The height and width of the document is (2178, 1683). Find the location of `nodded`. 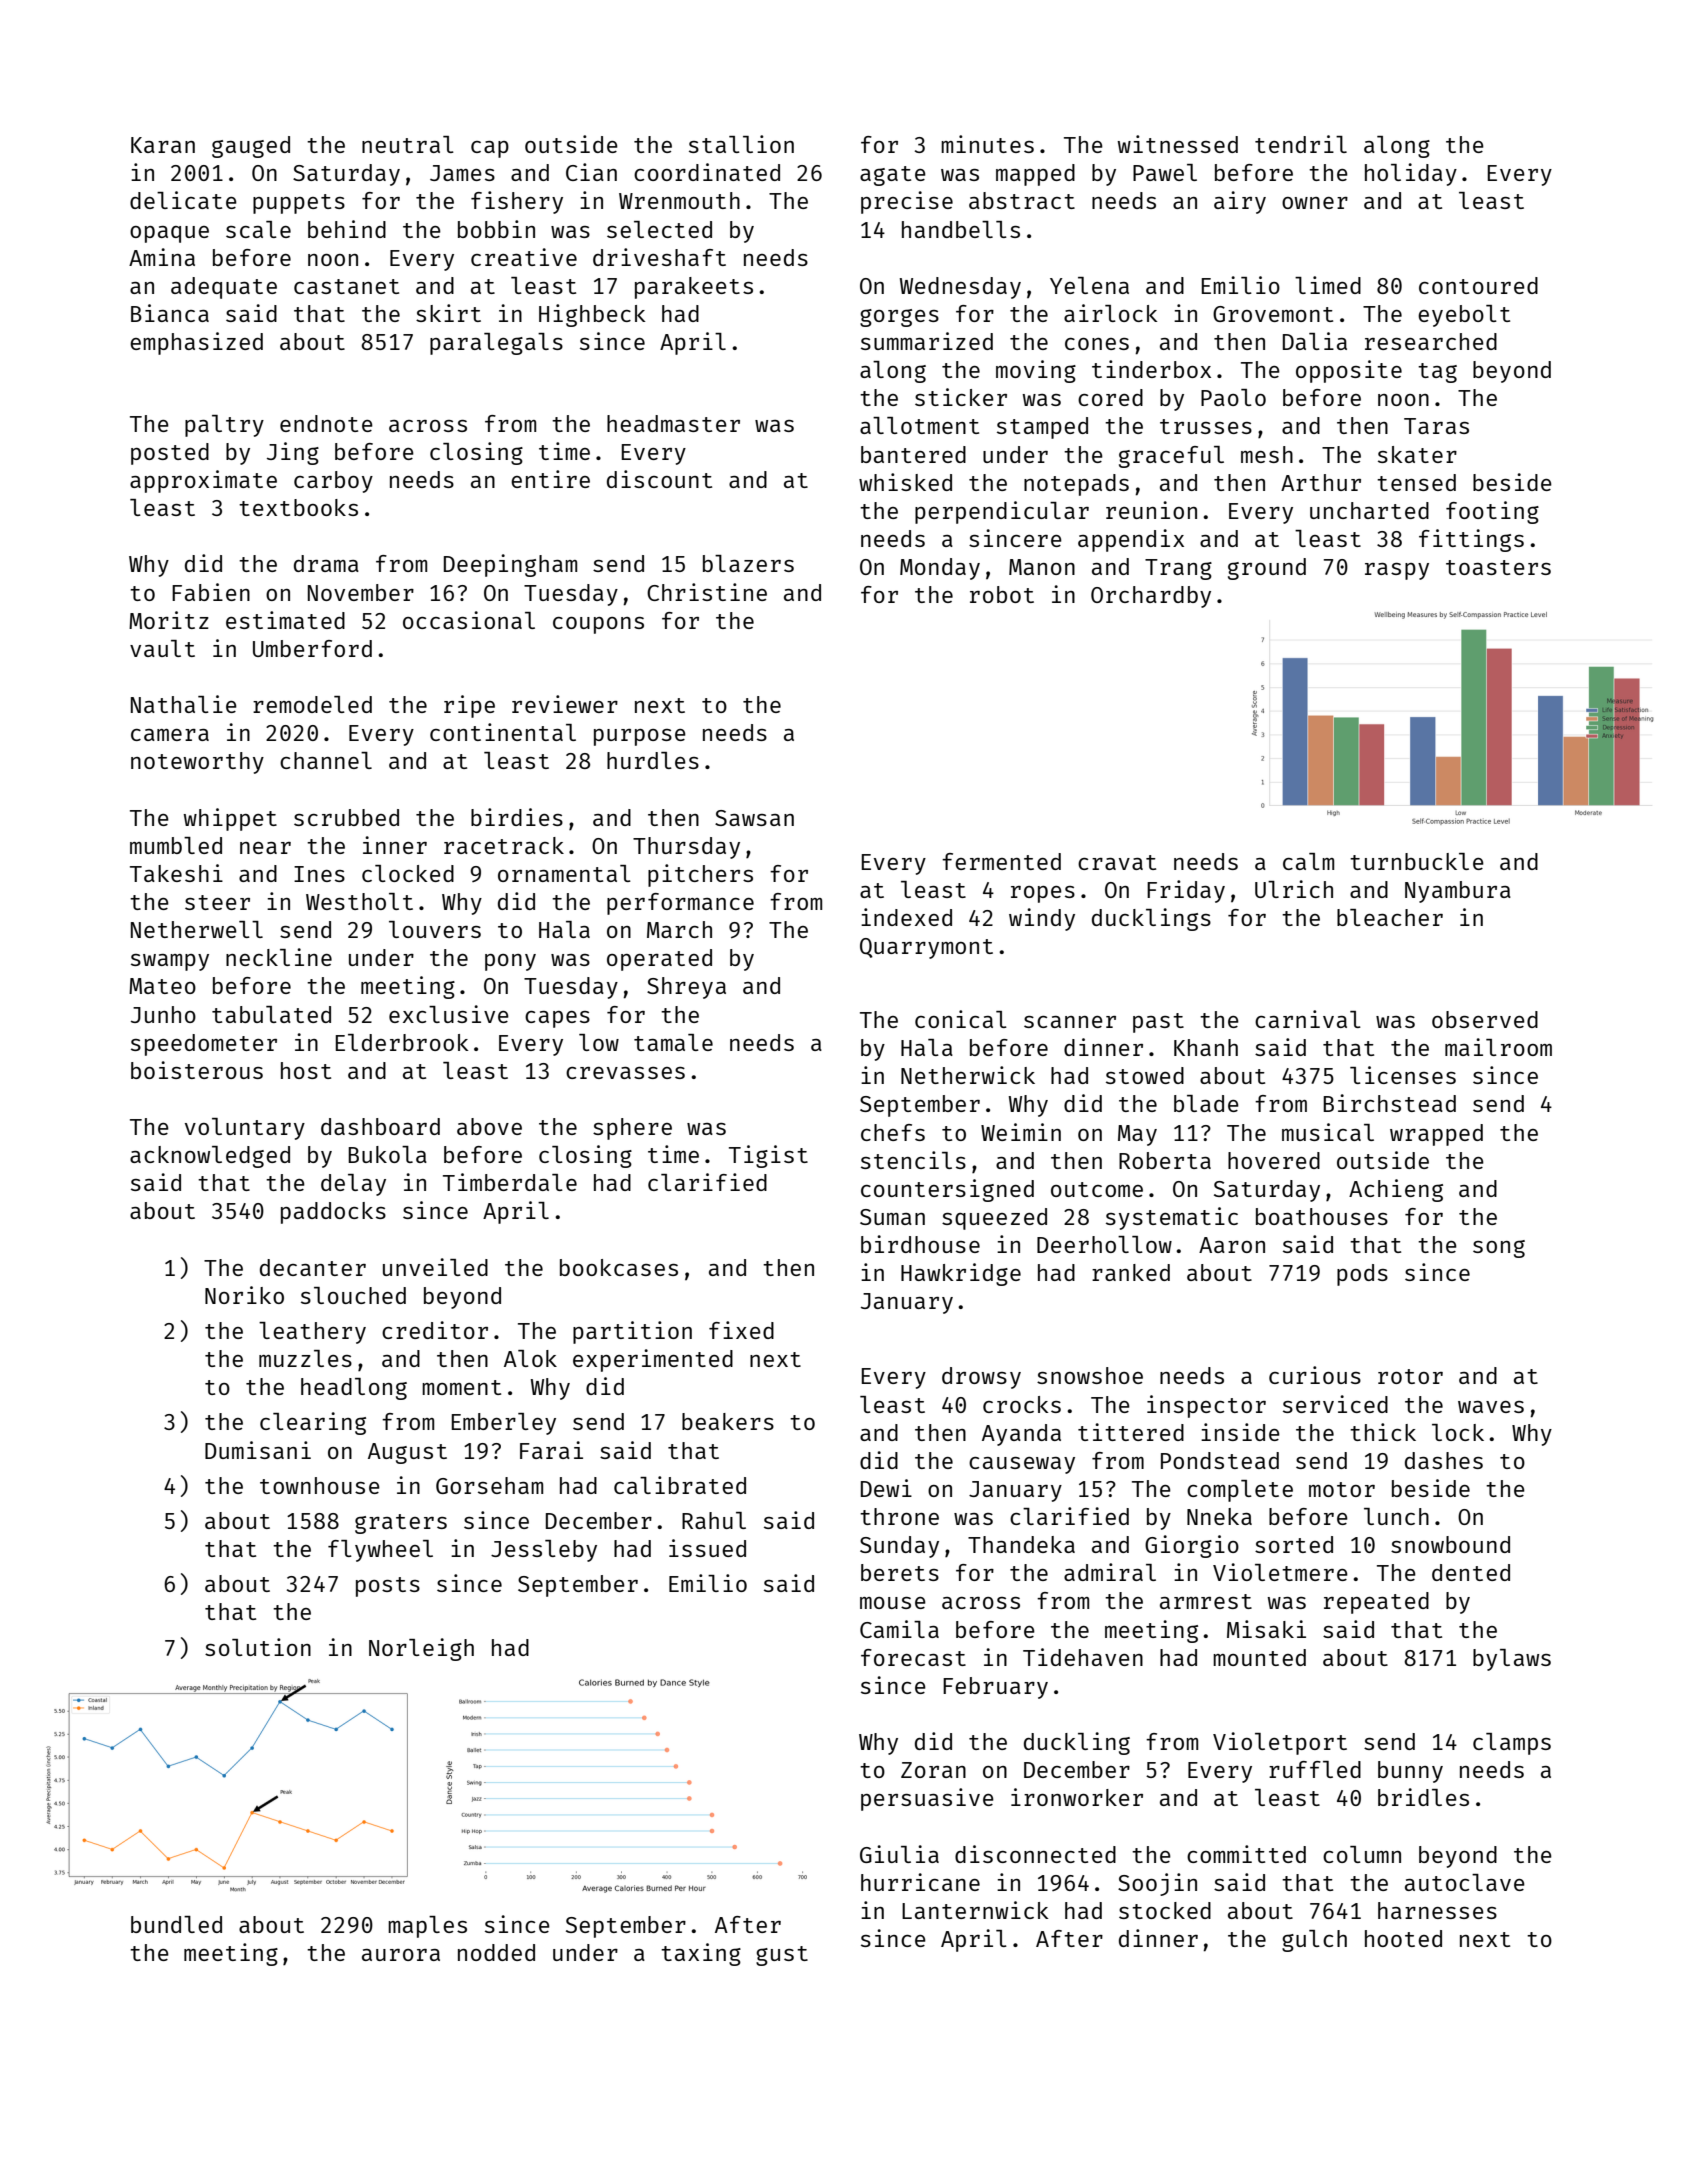

nodded is located at coordinates (496, 1952).
